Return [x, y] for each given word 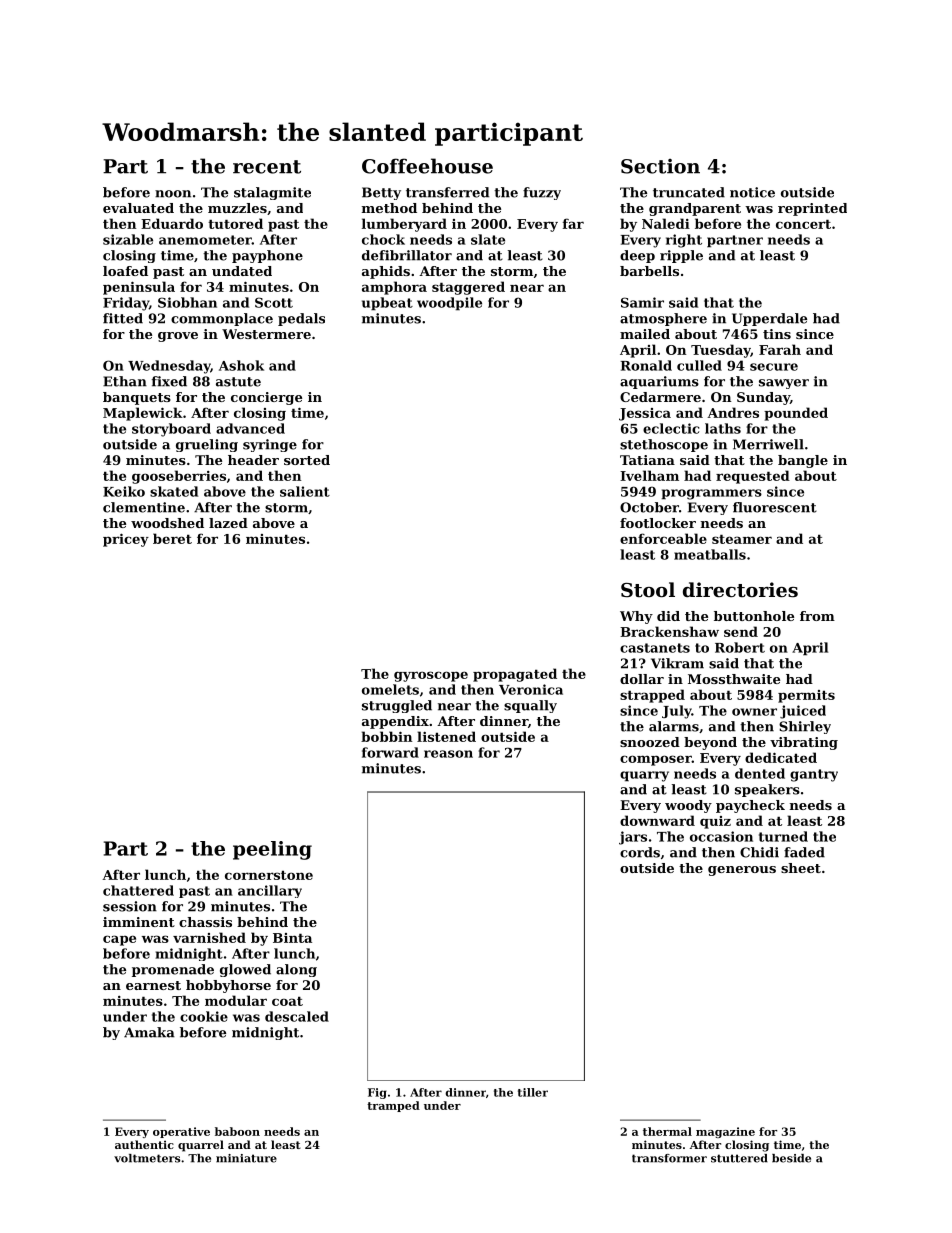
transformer [669, 1158]
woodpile [449, 304]
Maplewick [143, 414]
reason [448, 754]
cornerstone [269, 875]
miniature [246, 1158]
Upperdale [769, 319]
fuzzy [542, 193]
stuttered [739, 1158]
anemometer [205, 240]
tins [777, 334]
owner [754, 712]
